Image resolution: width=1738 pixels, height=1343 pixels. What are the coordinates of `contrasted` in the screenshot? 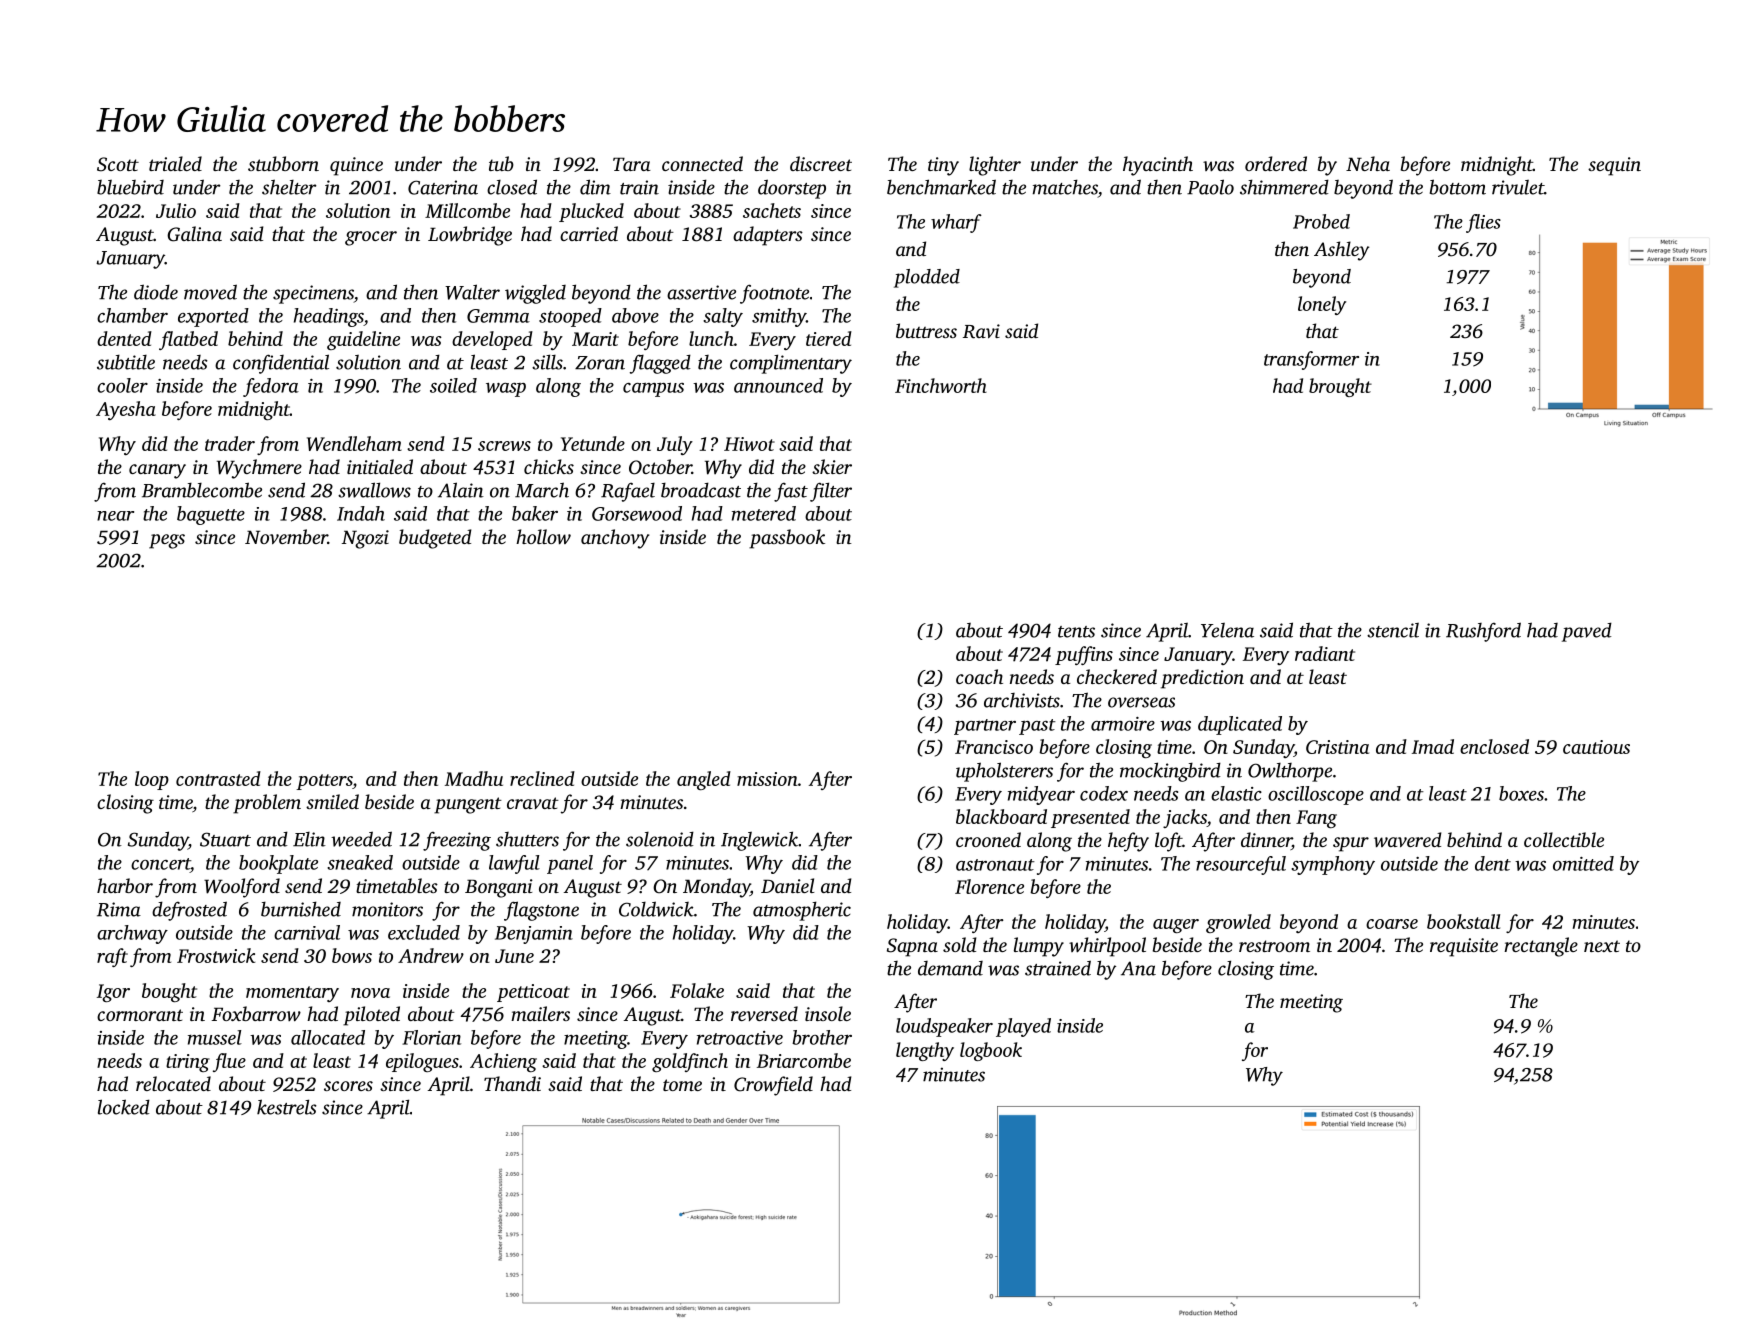 It's located at (218, 778).
